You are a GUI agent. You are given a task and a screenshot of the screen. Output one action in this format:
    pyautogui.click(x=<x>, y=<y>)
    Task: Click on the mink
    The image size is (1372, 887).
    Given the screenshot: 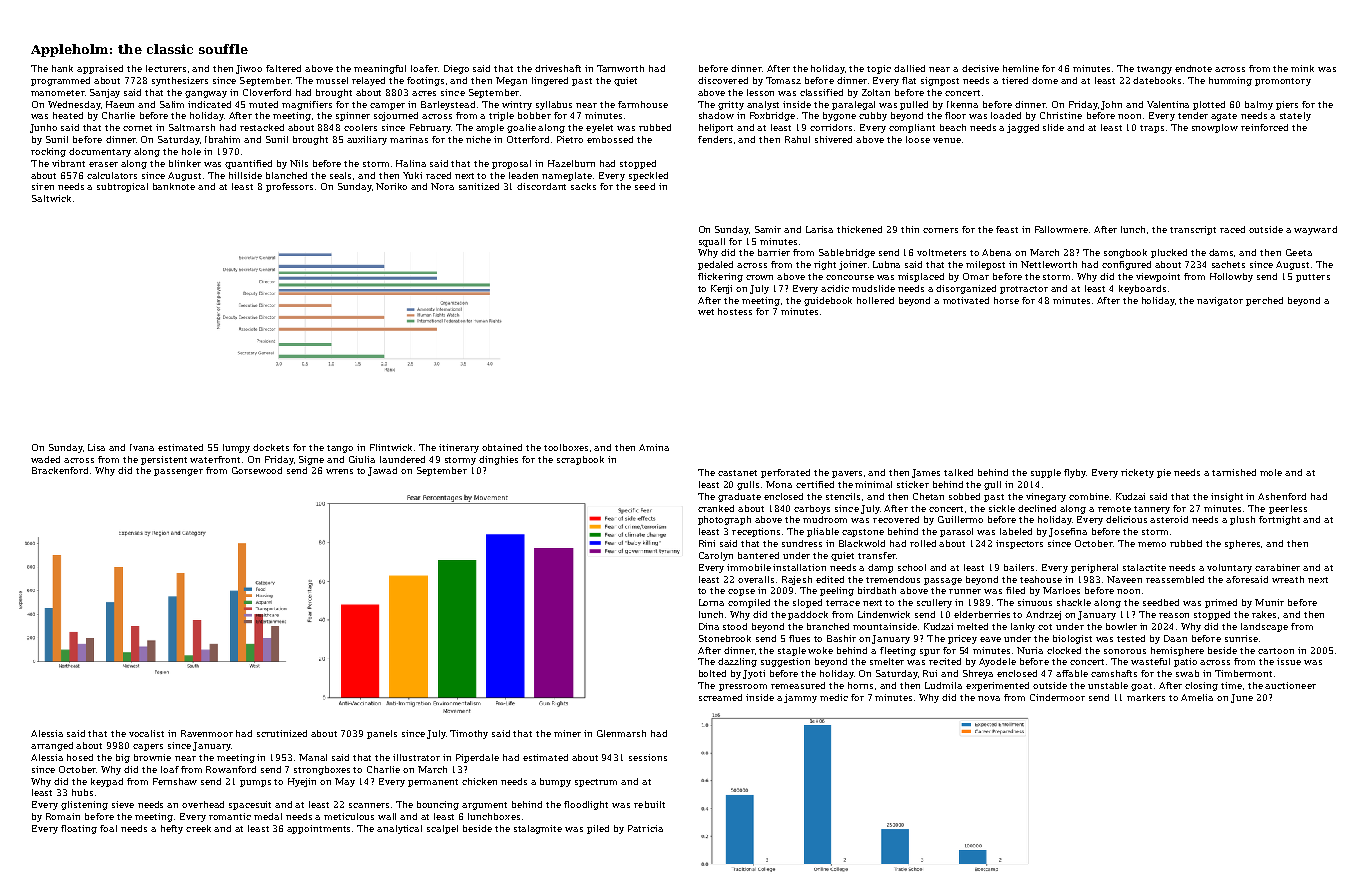 What is the action you would take?
    pyautogui.click(x=1302, y=68)
